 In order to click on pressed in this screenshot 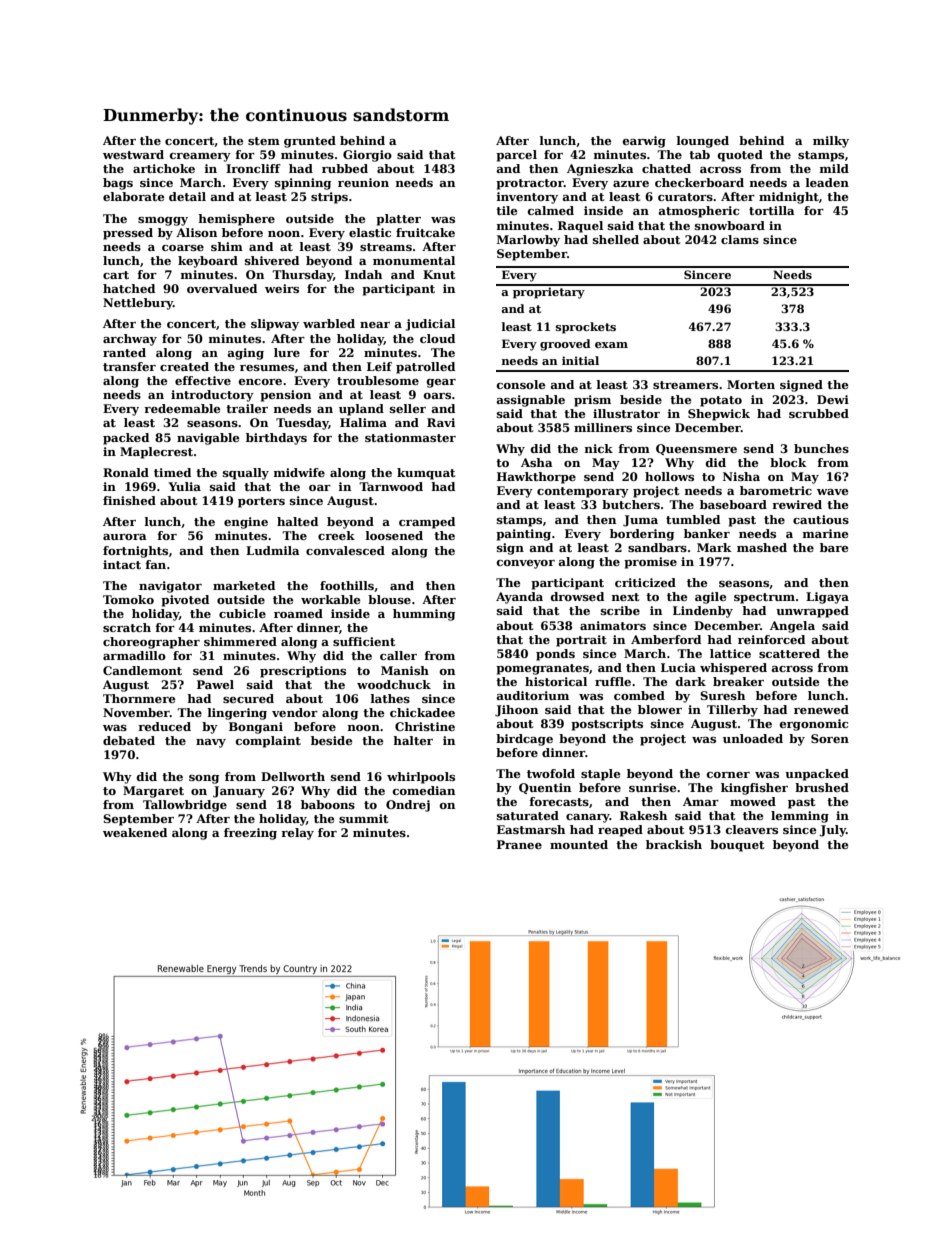, I will do `click(128, 234)`.
